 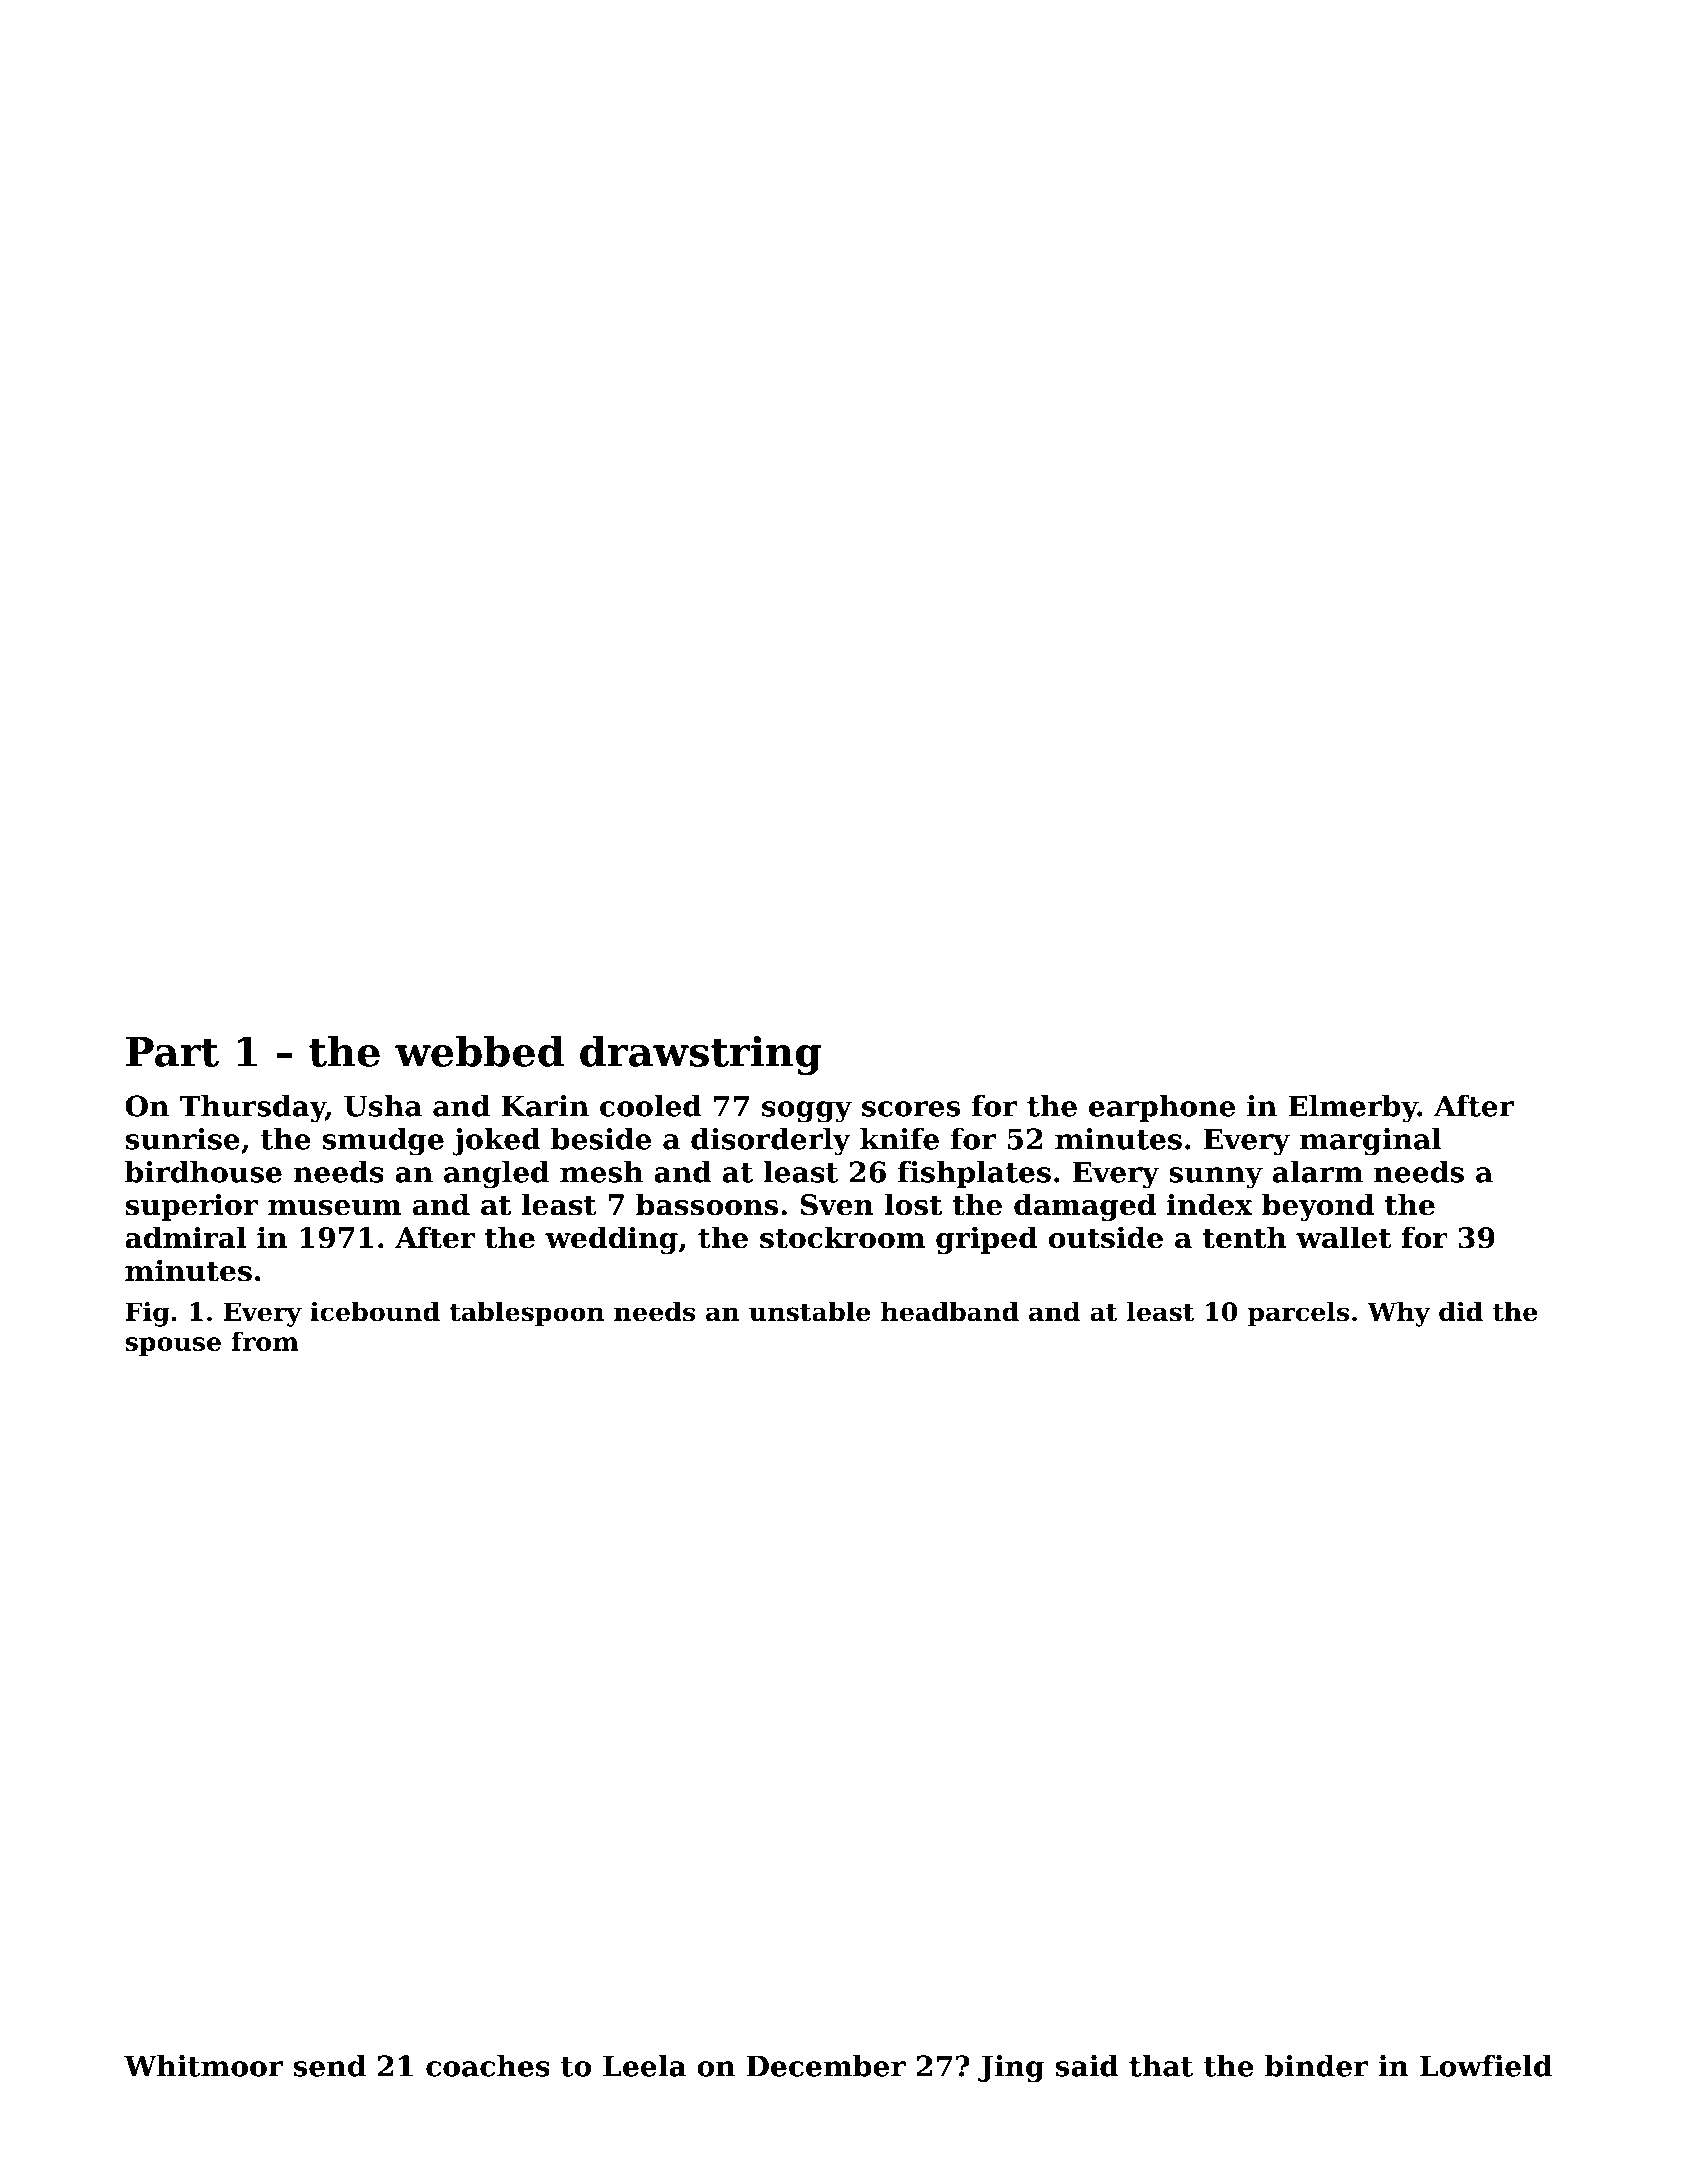 I want to click on unstable, so click(x=809, y=1311).
